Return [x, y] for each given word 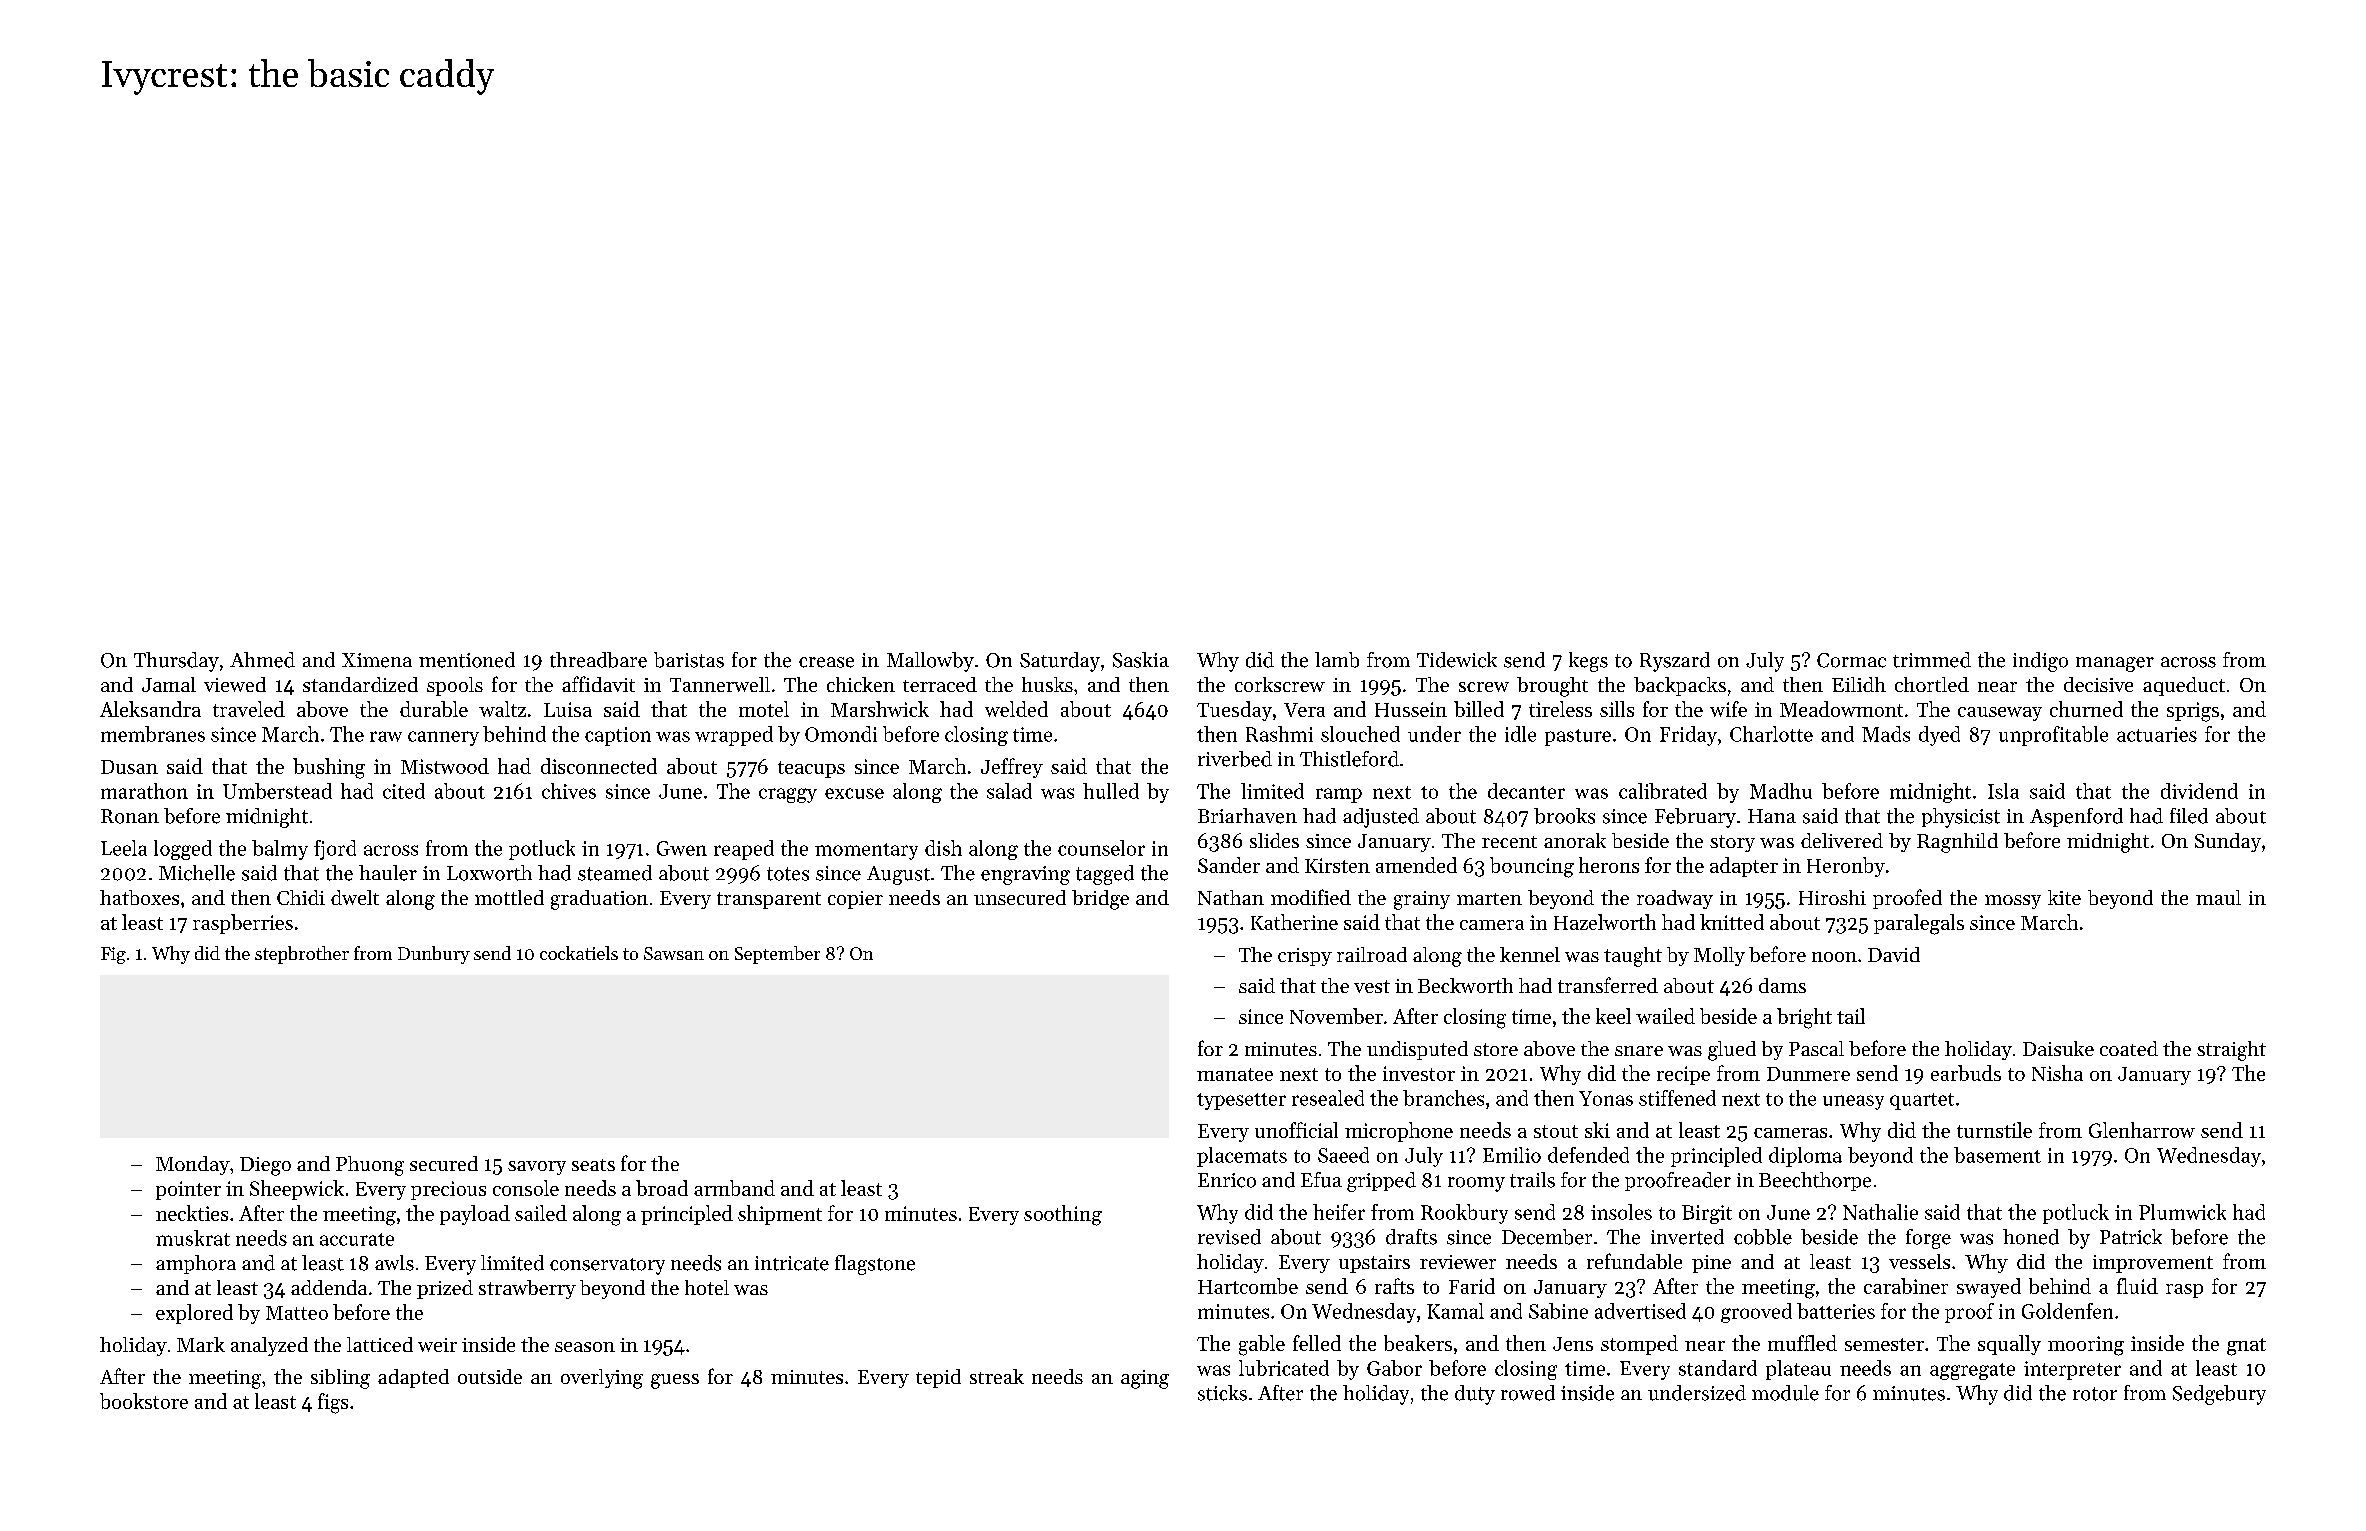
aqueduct [2184, 686]
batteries [1836, 1311]
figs [333, 1403]
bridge [1100, 900]
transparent [769, 900]
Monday [193, 1165]
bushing [329, 768]
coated [2129, 1048]
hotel [707, 1287]
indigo [2040, 662]
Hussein [1411, 709]
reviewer [1458, 1262]
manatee [1235, 1074]
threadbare [598, 660]
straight [2231, 1051]
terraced [940, 684]
